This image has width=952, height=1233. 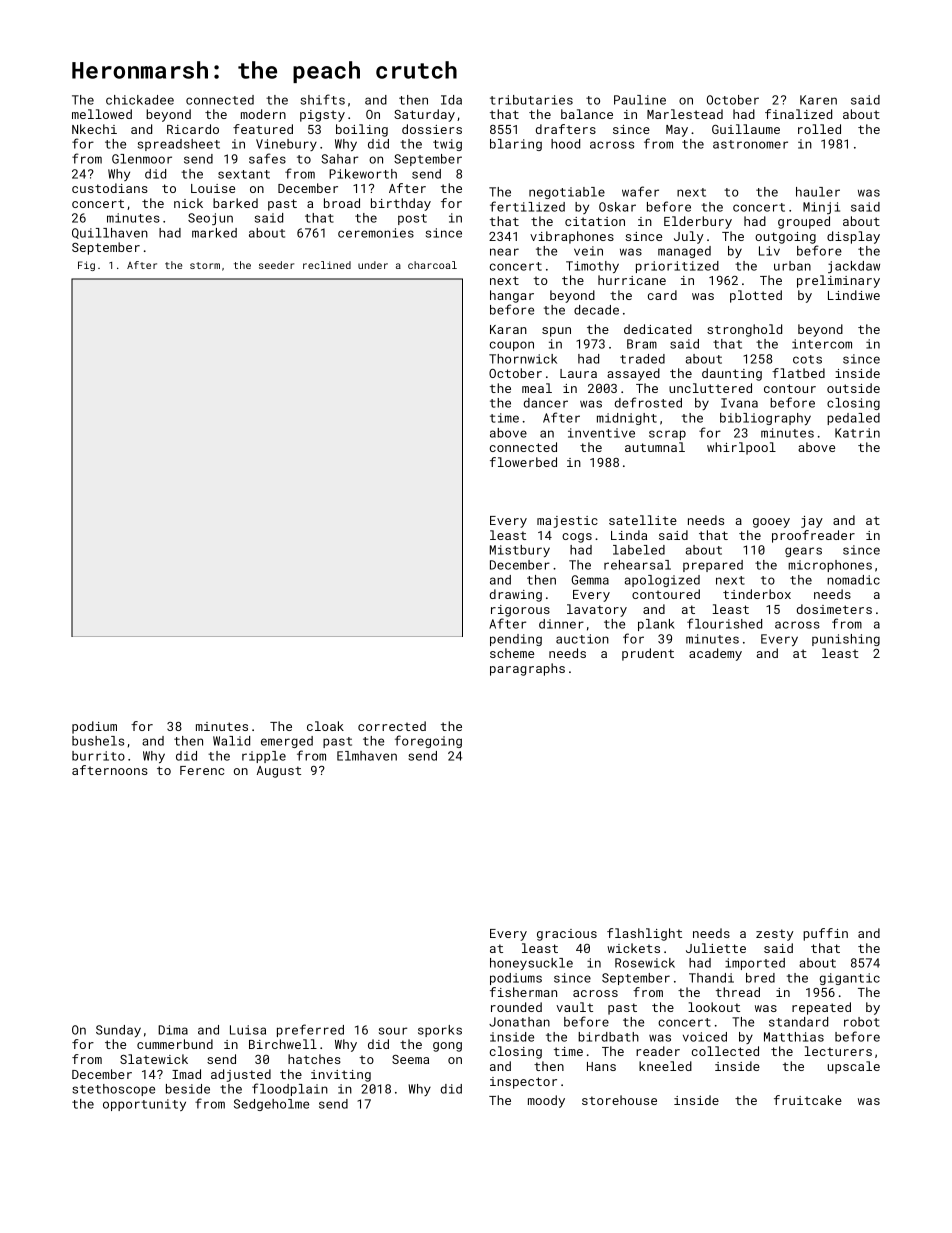 I want to click on storehouse, so click(x=619, y=1100).
